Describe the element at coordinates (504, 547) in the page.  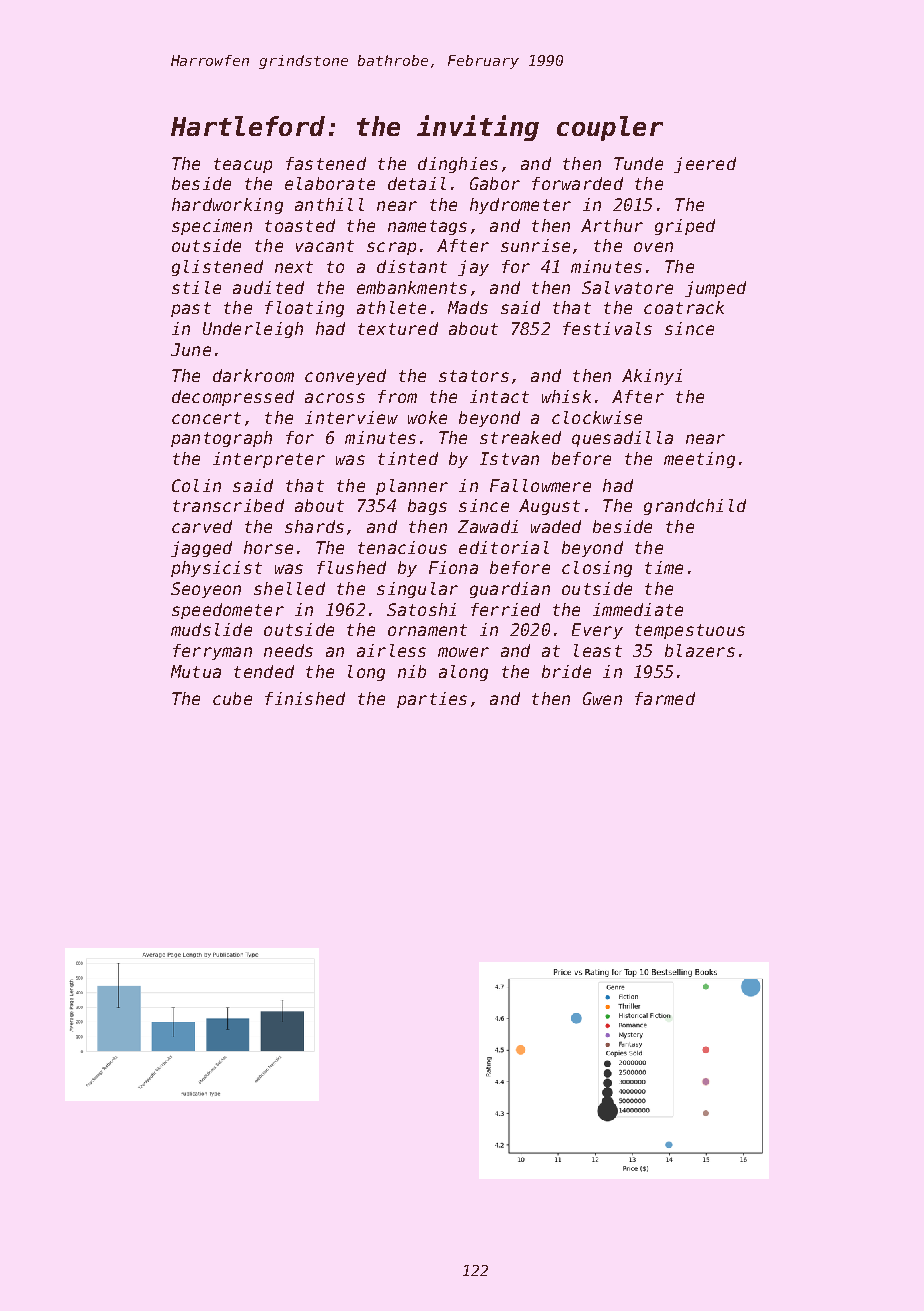
I see `editorial` at that location.
